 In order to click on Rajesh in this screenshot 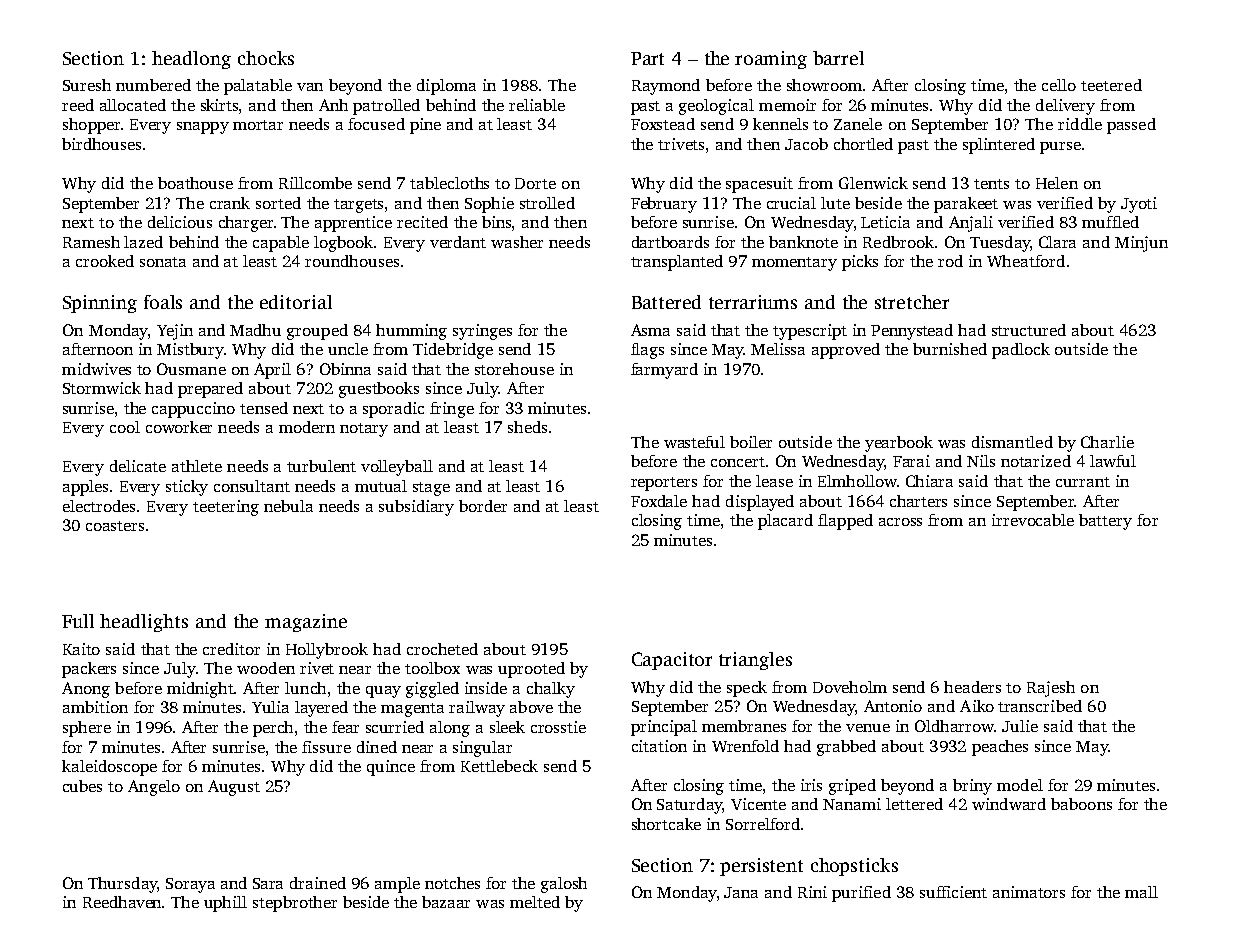, I will do `click(1051, 689)`.
